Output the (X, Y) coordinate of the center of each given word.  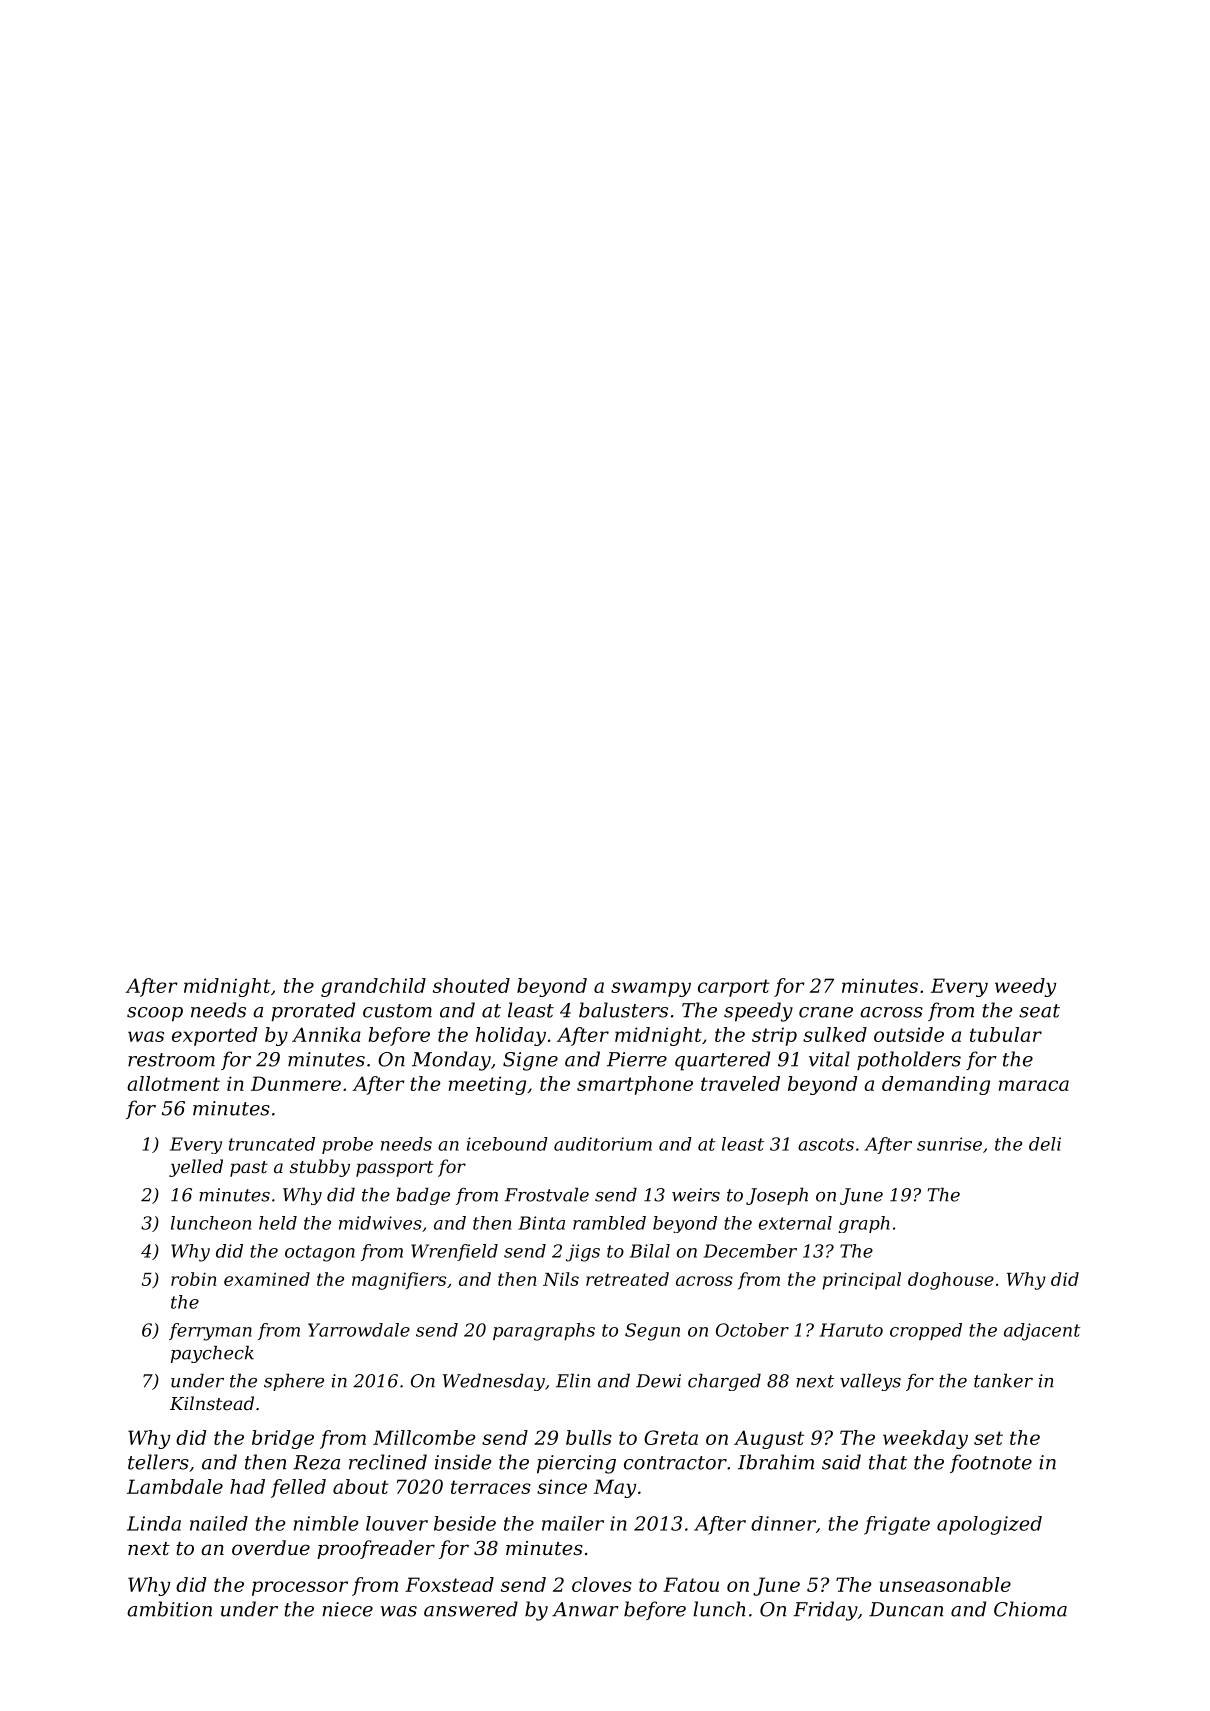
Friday (825, 1611)
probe (347, 1145)
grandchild (373, 987)
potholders (909, 1061)
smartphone (635, 1085)
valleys (870, 1382)
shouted (471, 985)
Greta (671, 1437)
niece (348, 1609)
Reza (316, 1462)
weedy (1025, 987)
